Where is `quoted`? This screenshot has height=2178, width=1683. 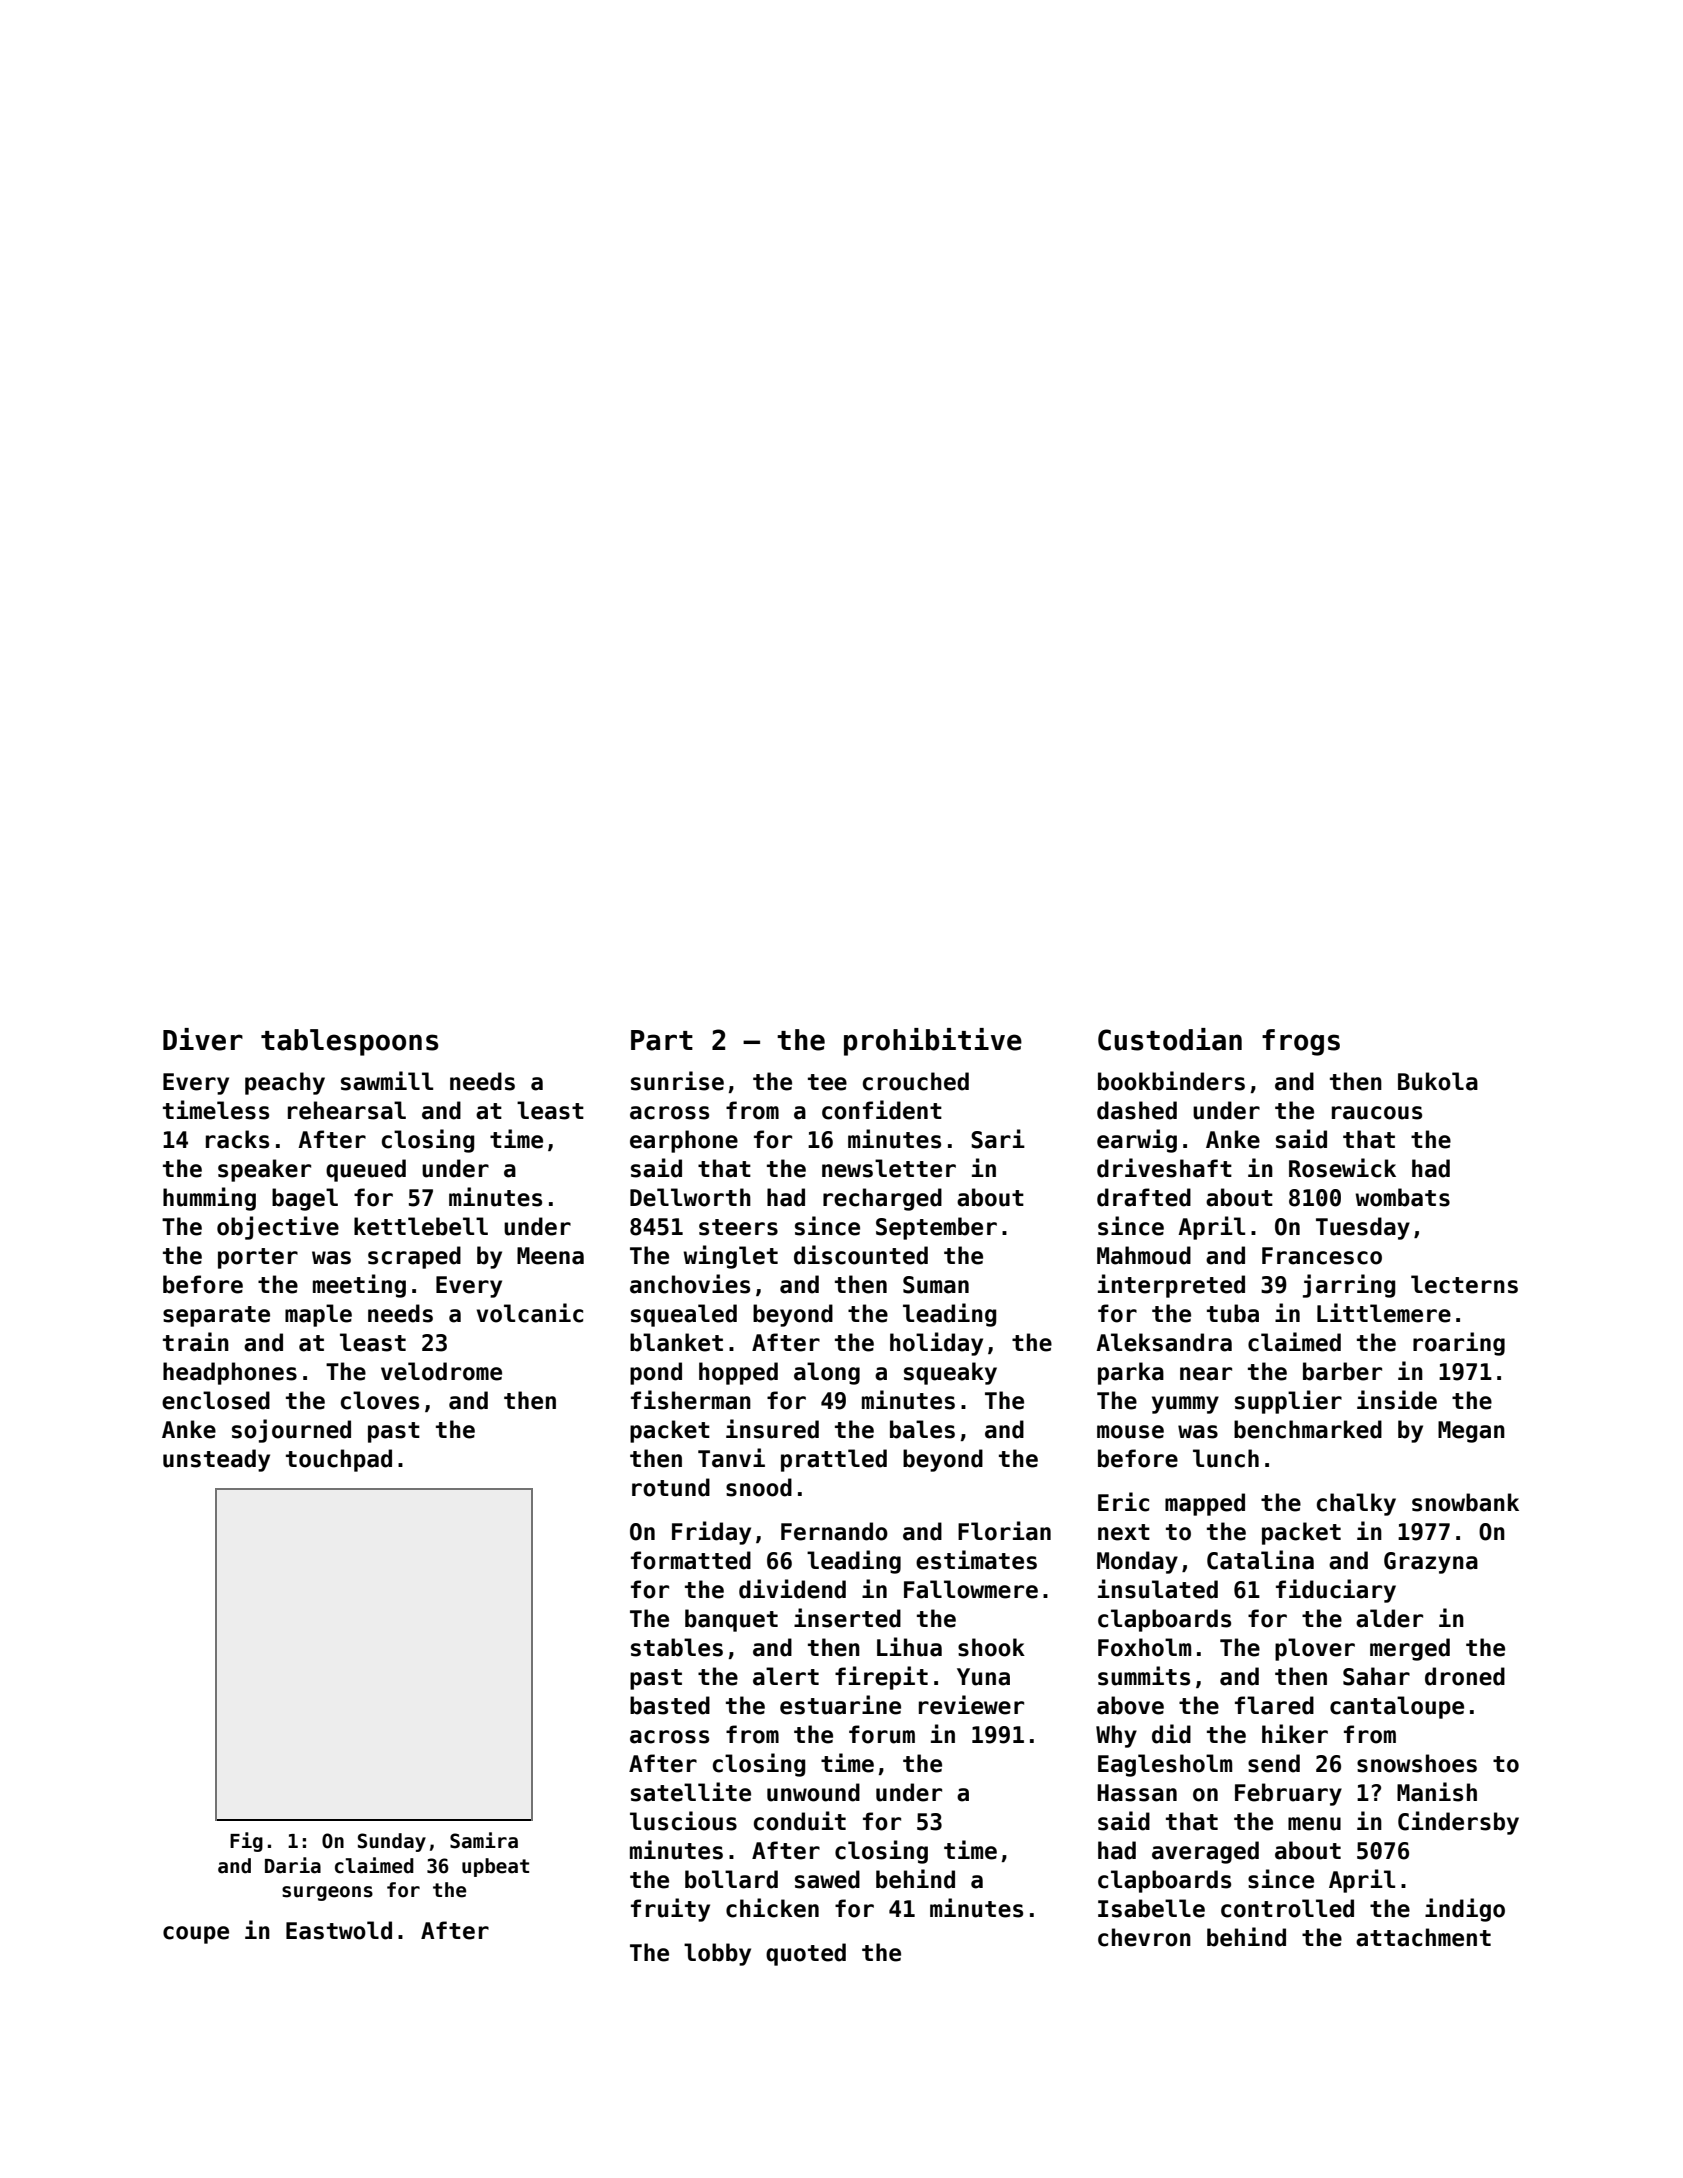
quoted is located at coordinates (806, 1954).
